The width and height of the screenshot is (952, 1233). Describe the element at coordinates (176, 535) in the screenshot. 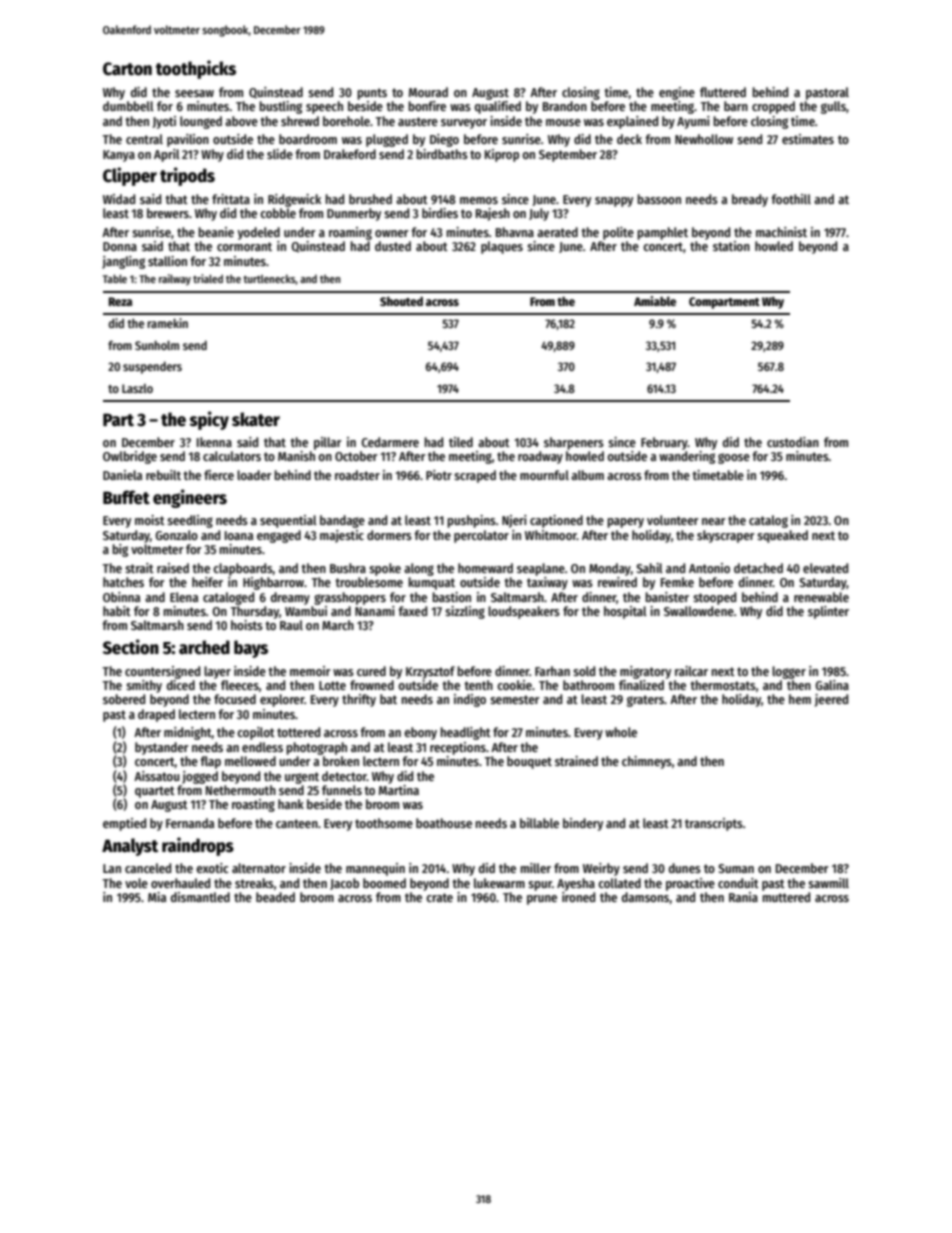

I see `Gonzalo` at that location.
